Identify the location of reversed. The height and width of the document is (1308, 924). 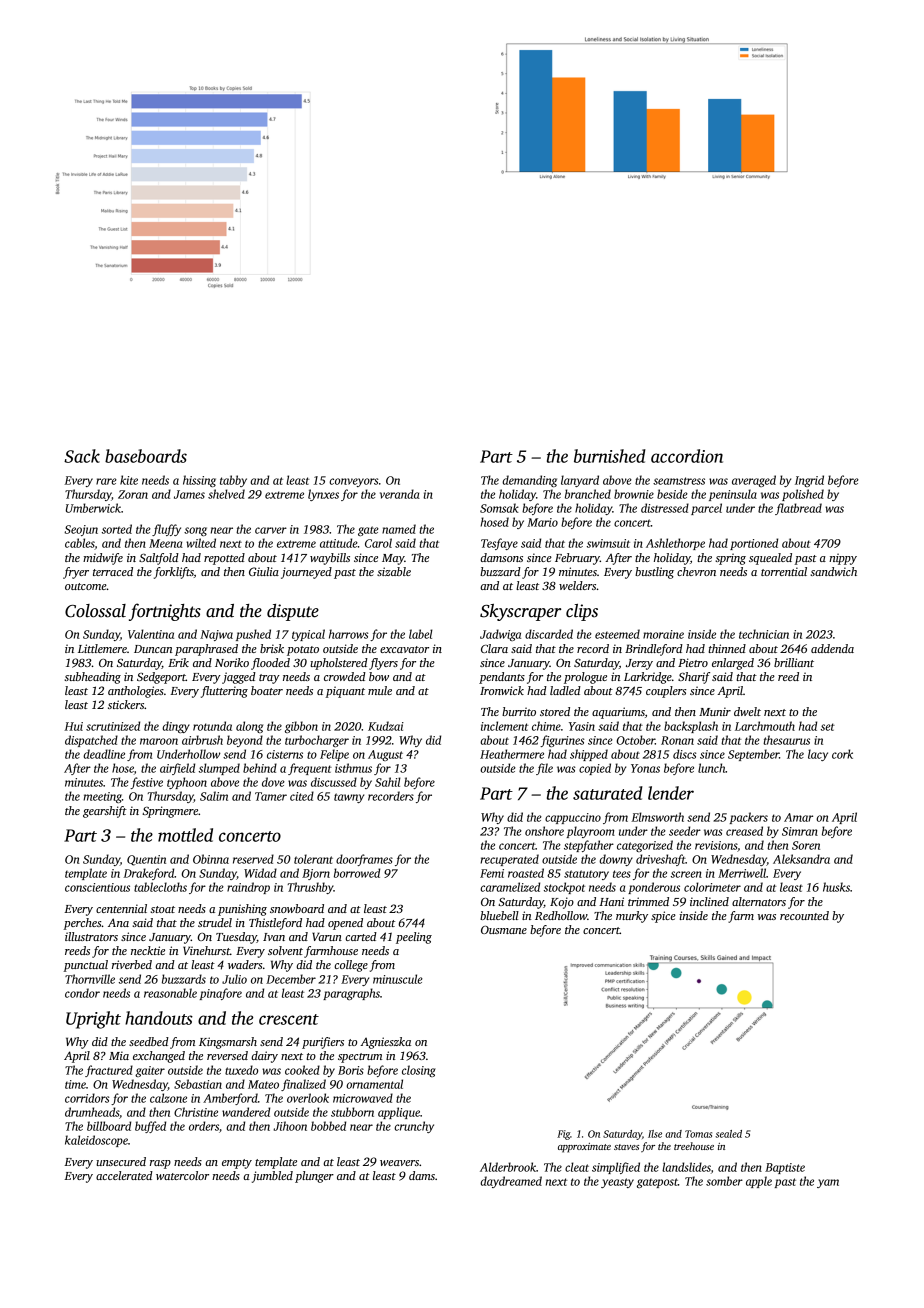
(227, 1055).
